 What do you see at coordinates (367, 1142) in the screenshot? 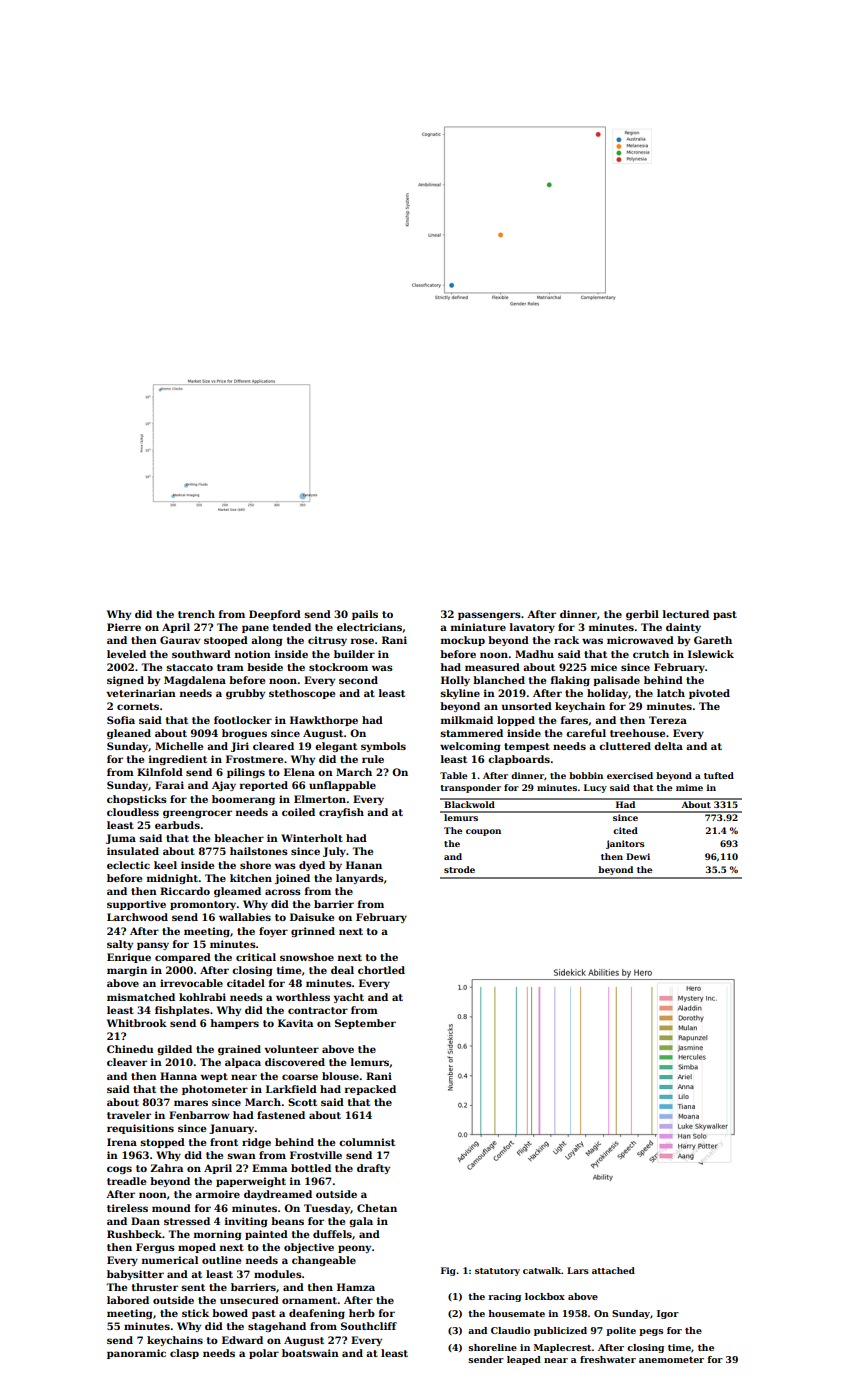
I see `columnist` at bounding box center [367, 1142].
